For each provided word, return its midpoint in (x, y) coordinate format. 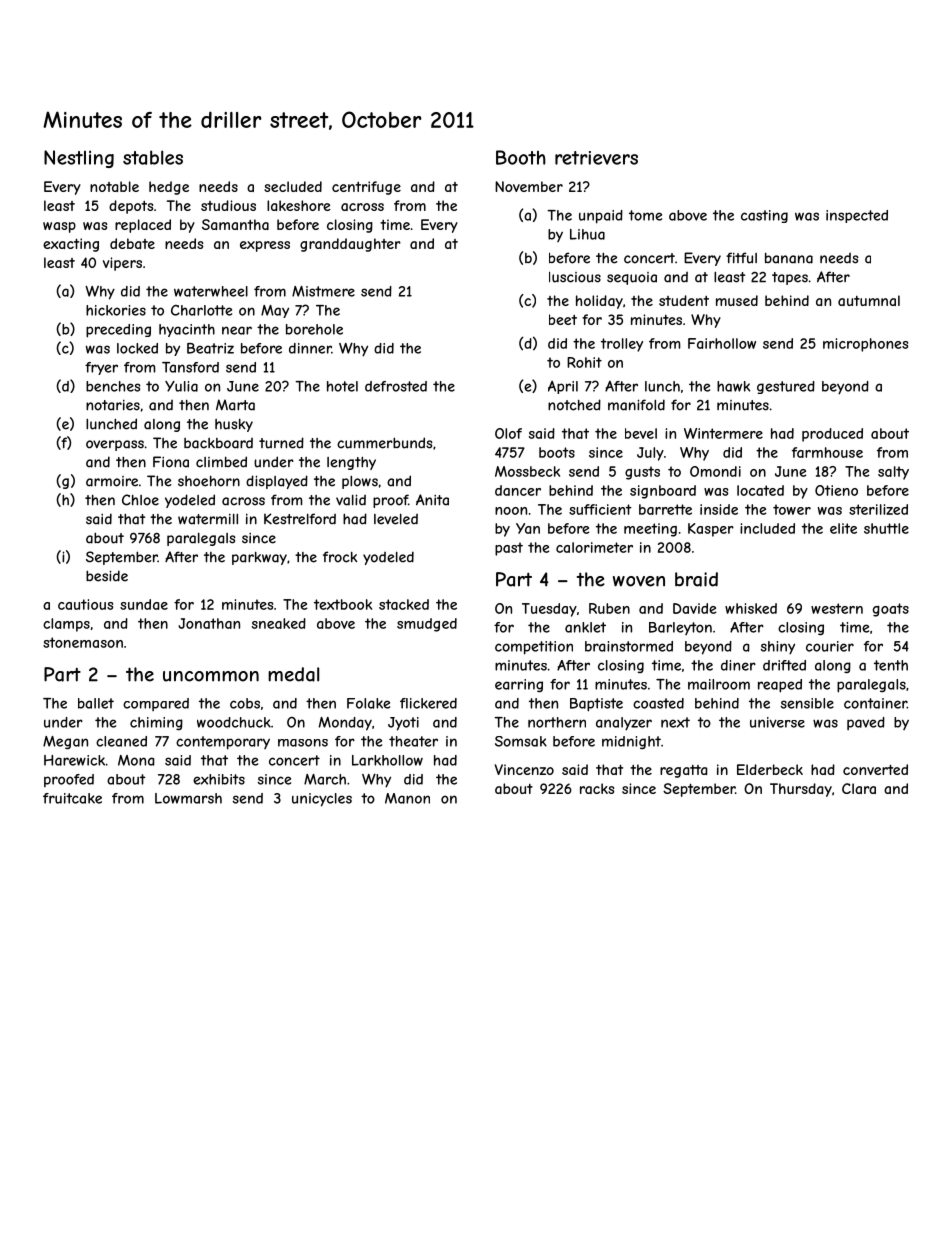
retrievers (596, 158)
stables (153, 157)
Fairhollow (722, 343)
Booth (521, 157)
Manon (407, 798)
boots (557, 452)
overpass (115, 445)
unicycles (322, 800)
